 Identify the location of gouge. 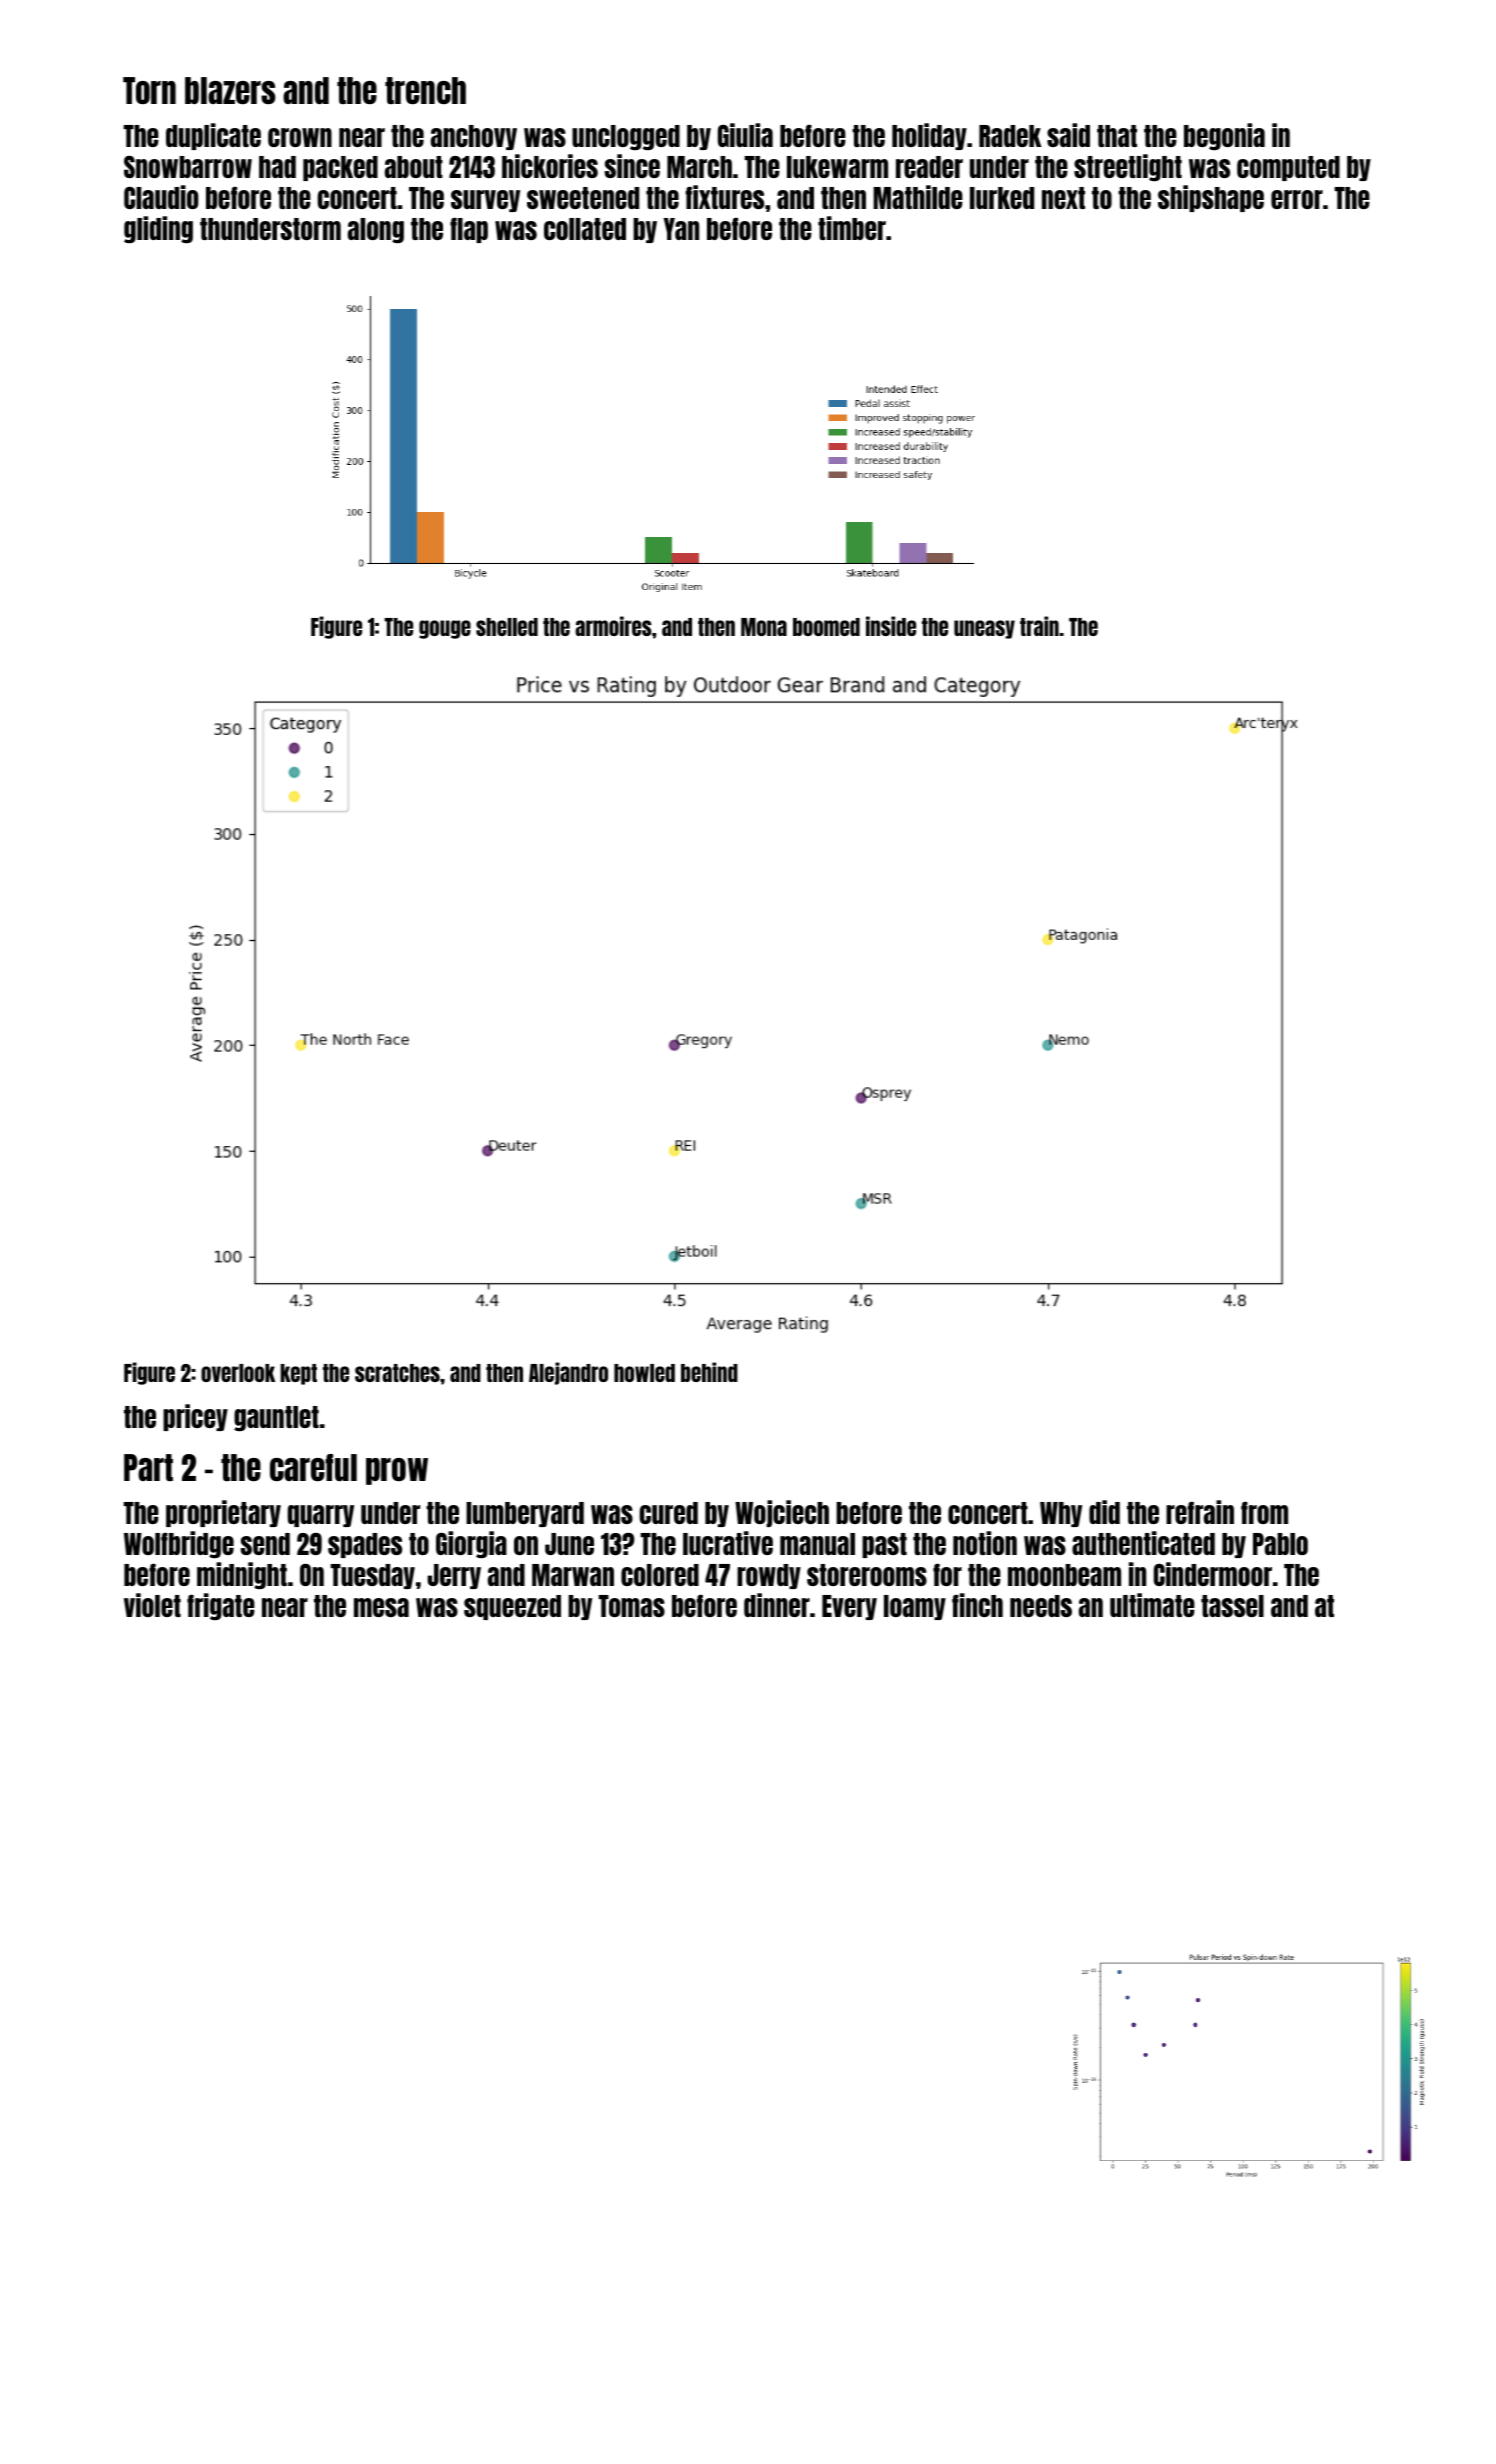
(445, 629).
